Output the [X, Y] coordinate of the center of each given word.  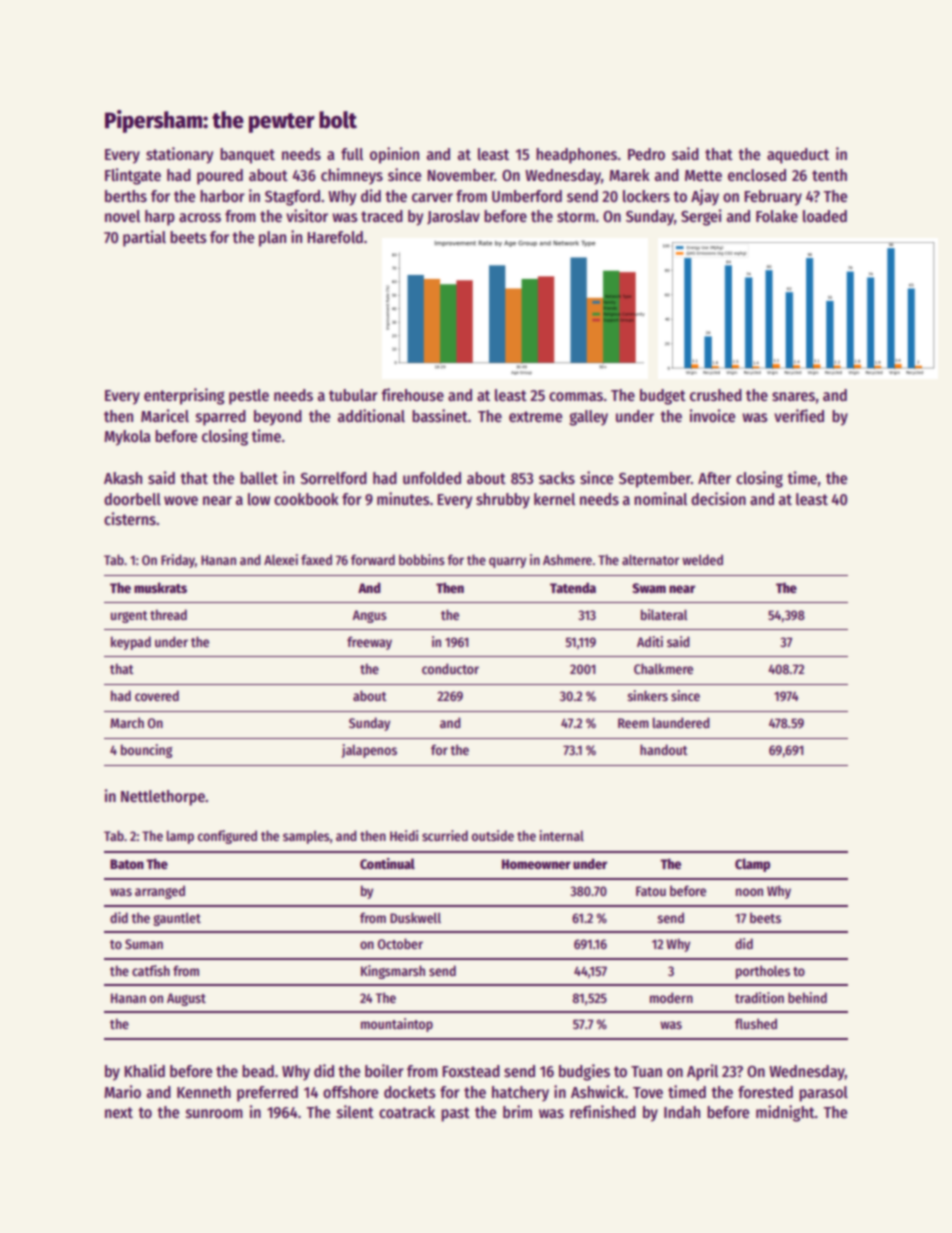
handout [664, 749]
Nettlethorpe [163, 798]
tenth [829, 175]
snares [793, 397]
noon [749, 892]
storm [576, 217]
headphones [576, 156]
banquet [247, 156]
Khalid [144, 1070]
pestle [249, 397]
